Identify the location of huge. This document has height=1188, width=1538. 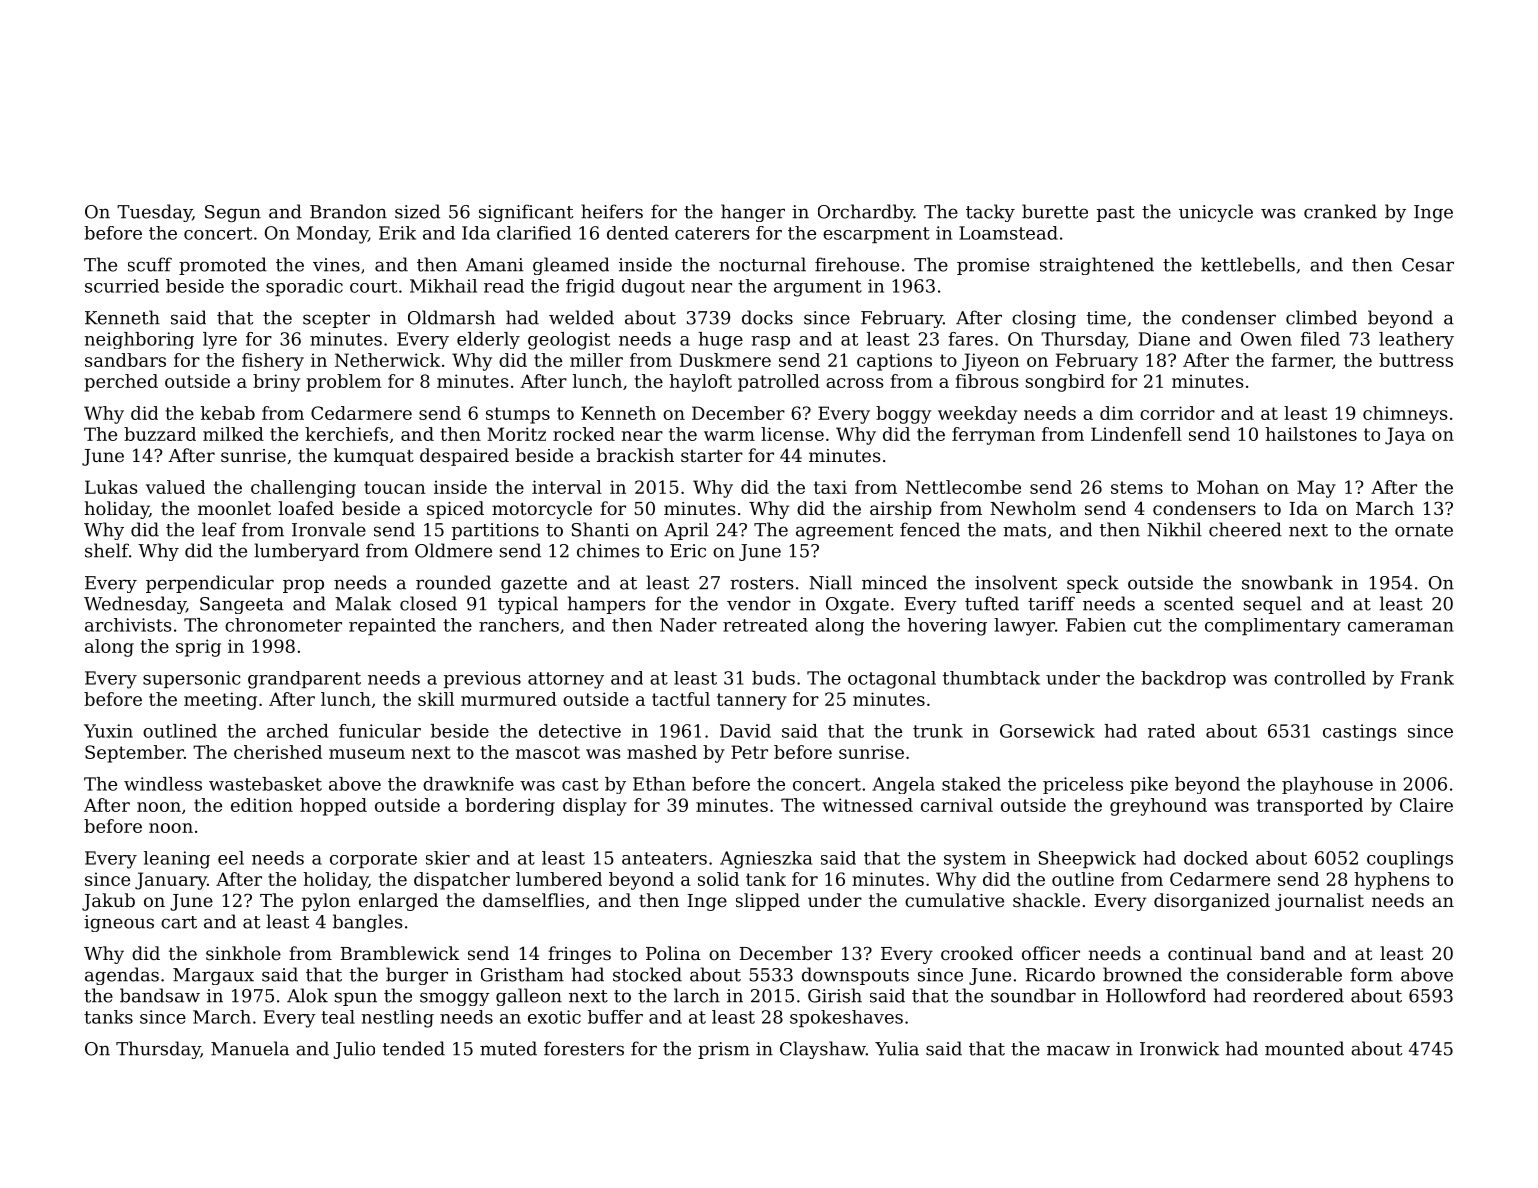
(720, 341).
